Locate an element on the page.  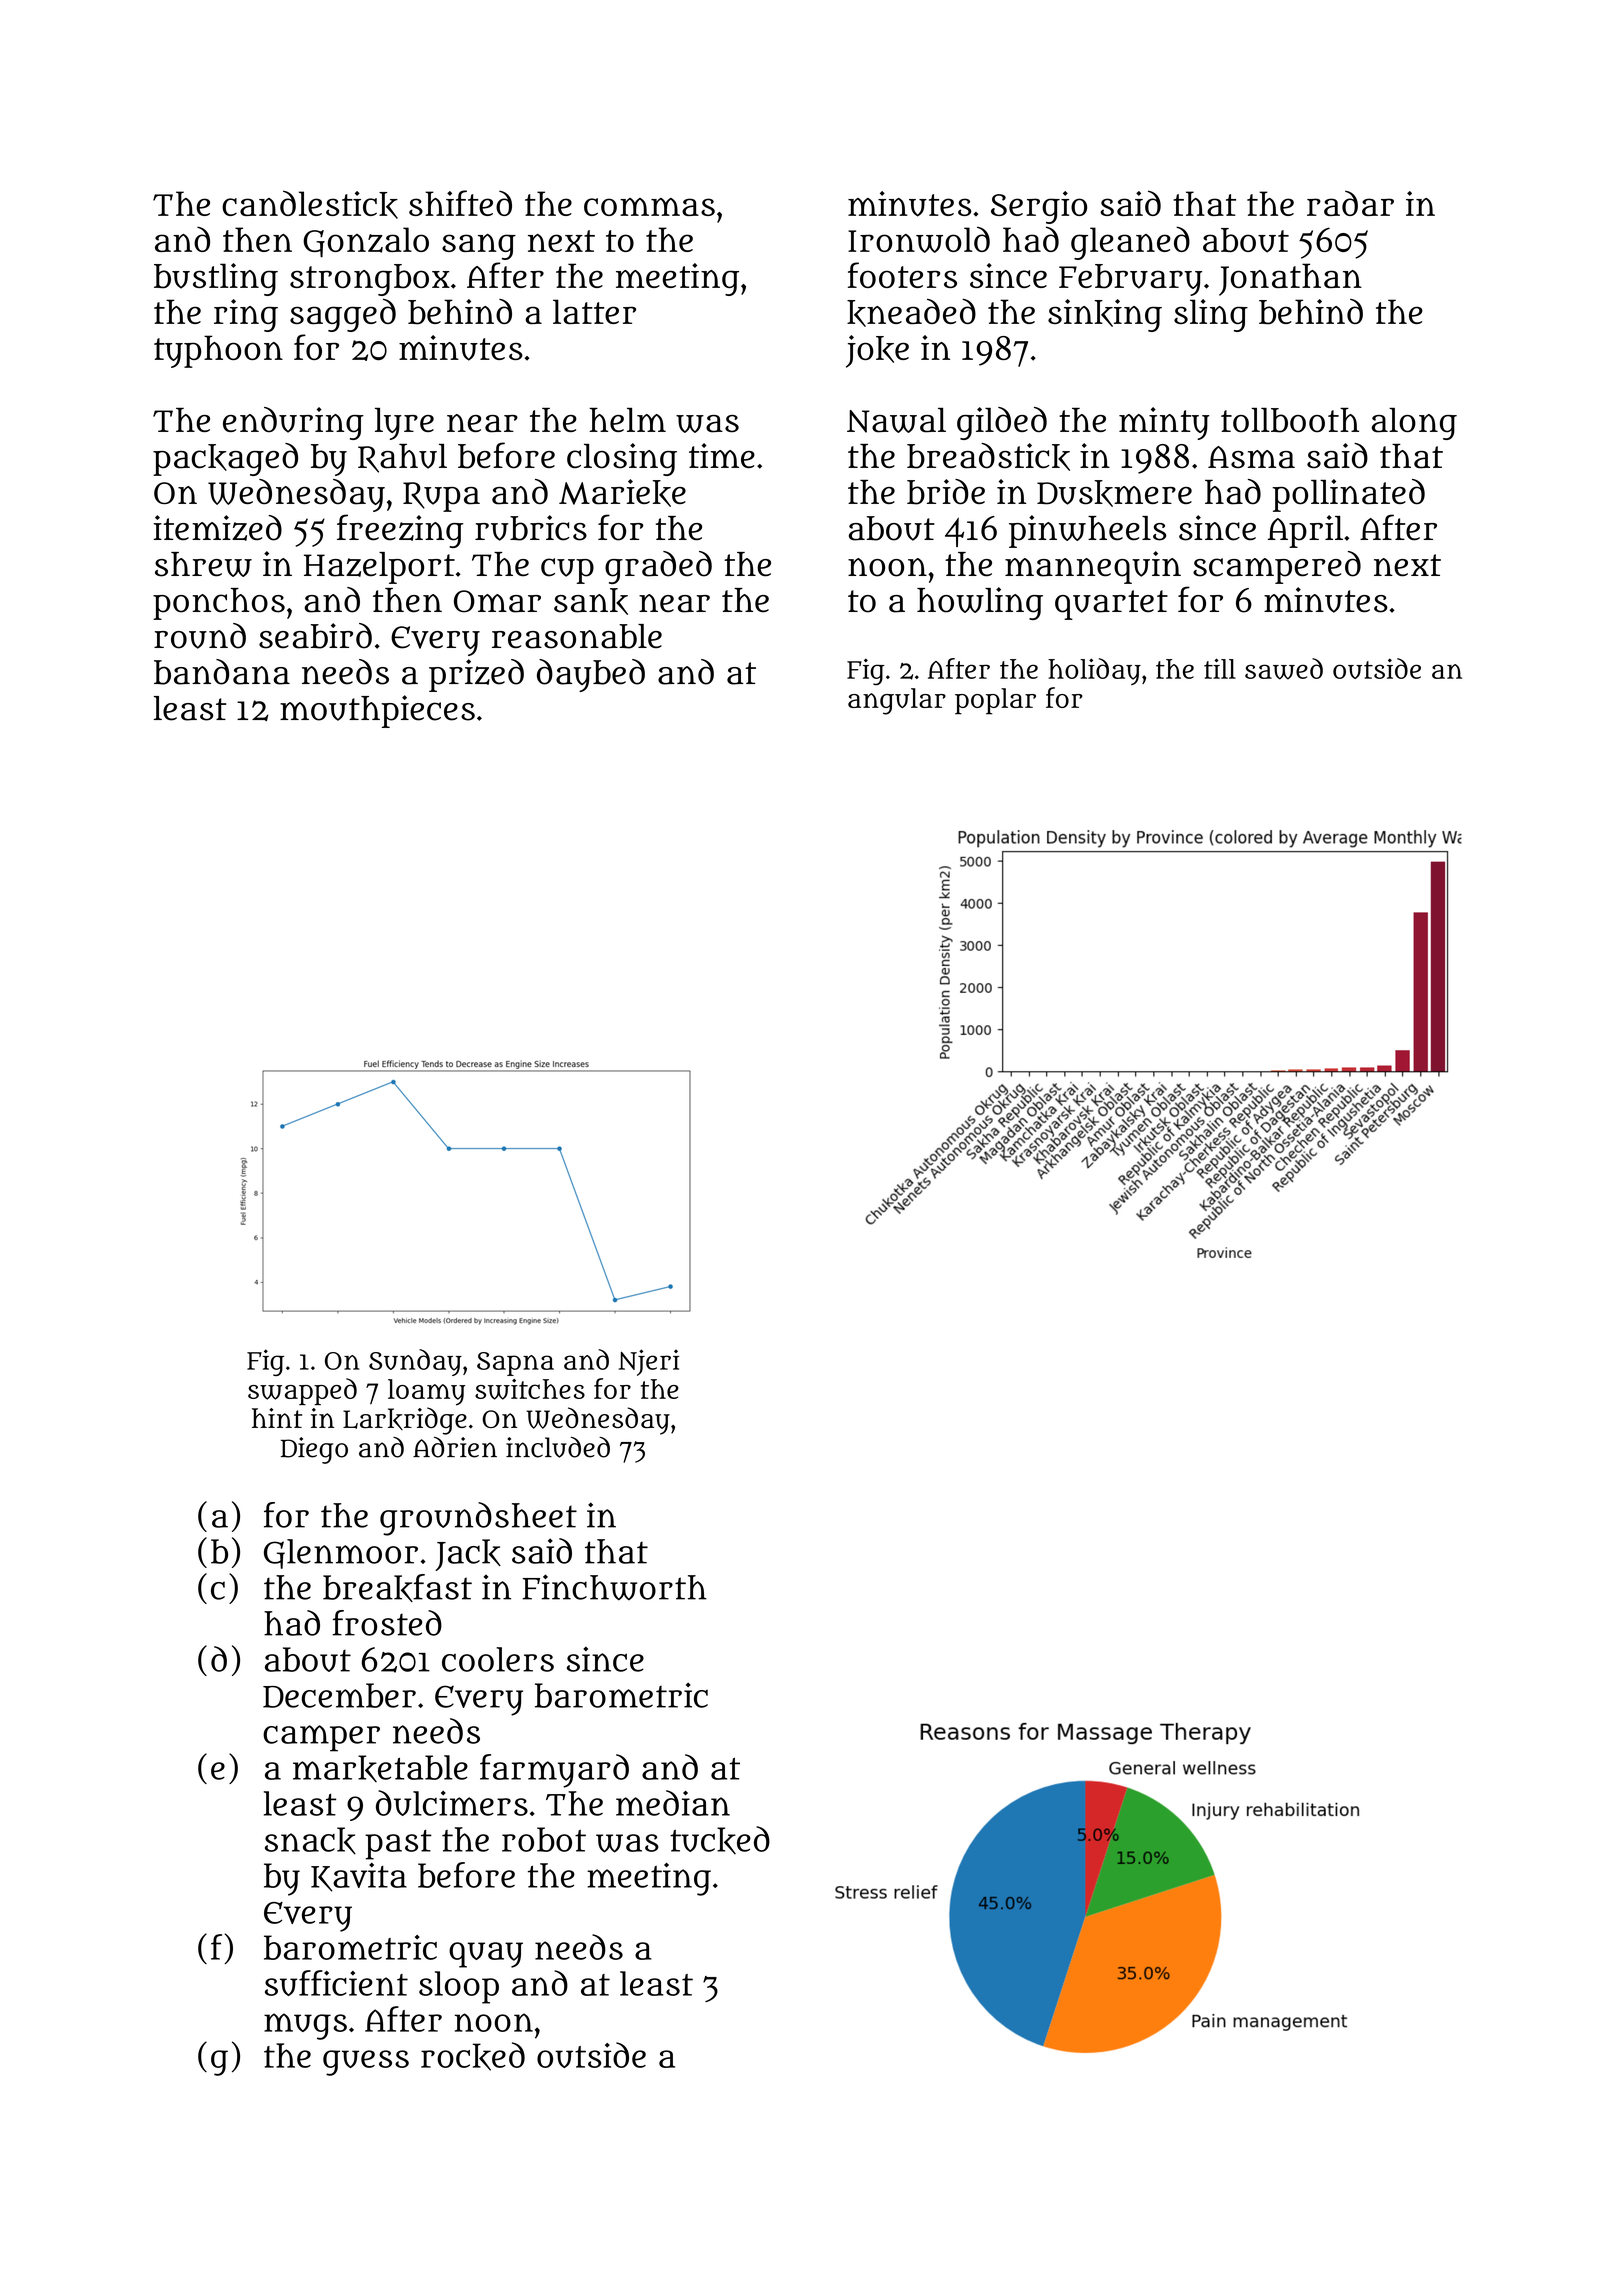
Finchworth is located at coordinates (615, 1587).
